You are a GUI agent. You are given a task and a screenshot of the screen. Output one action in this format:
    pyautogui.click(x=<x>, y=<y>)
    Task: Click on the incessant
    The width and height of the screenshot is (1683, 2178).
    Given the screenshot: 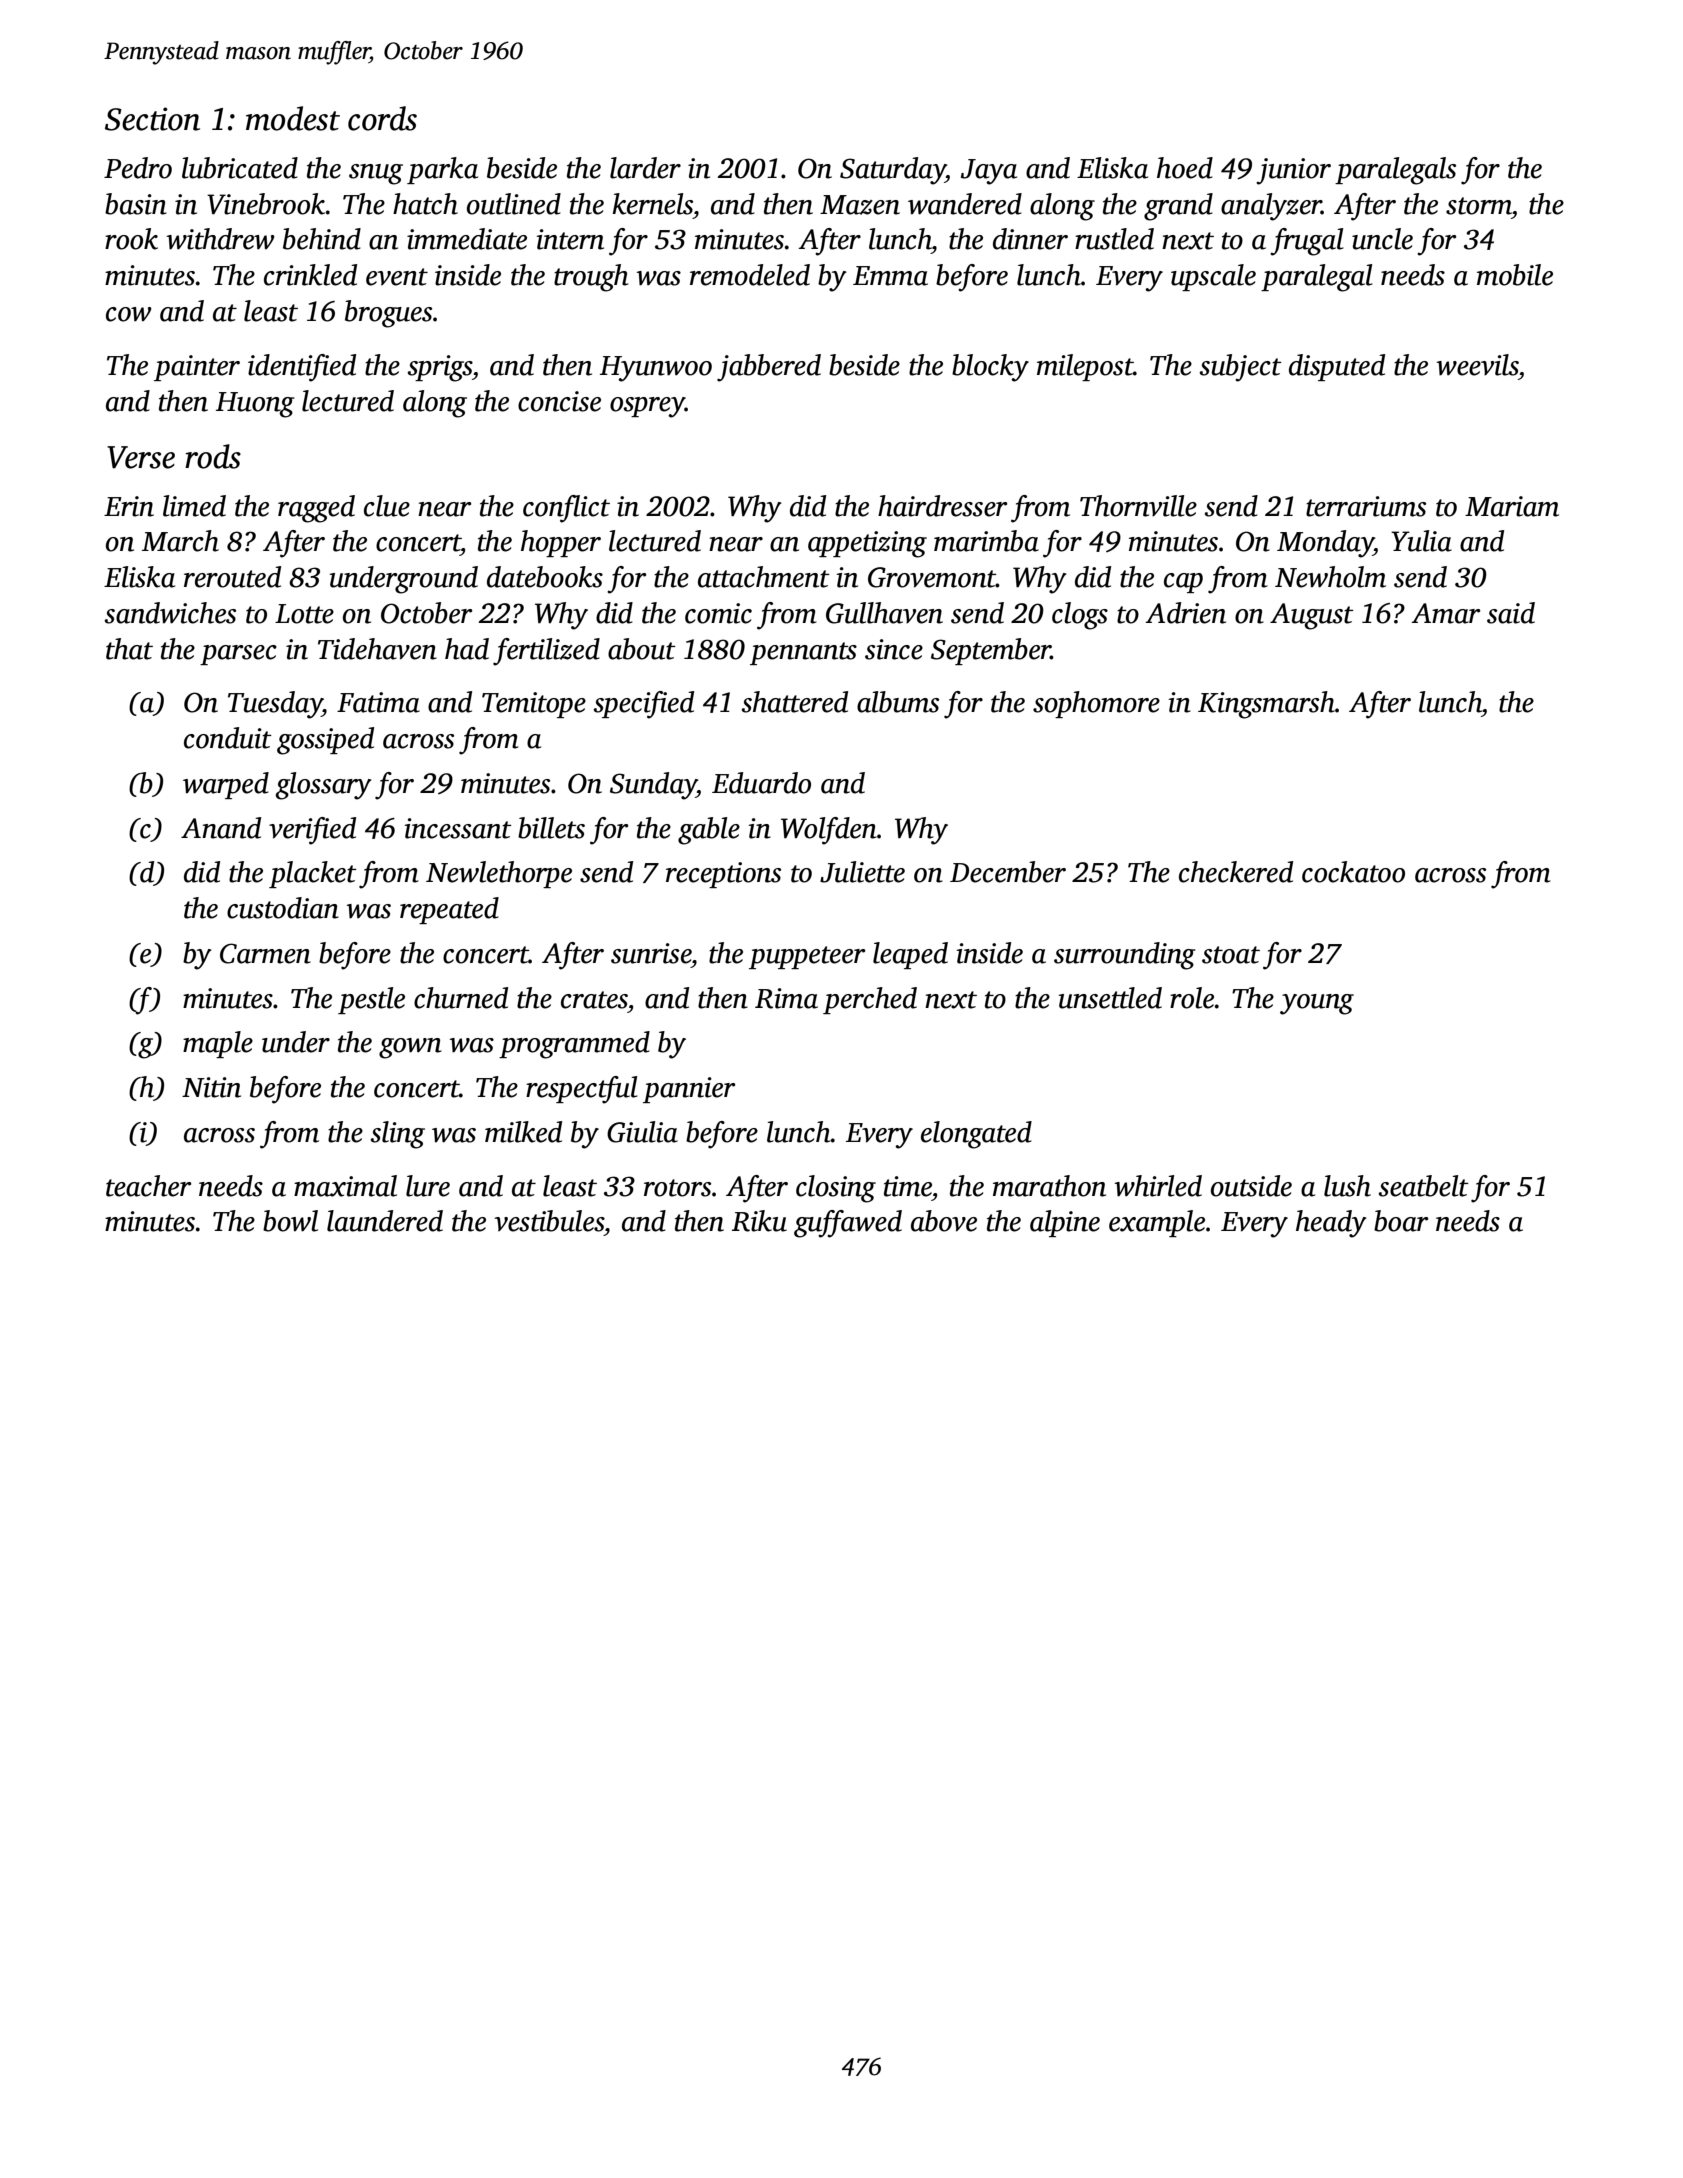 What is the action you would take?
    pyautogui.click(x=458, y=828)
